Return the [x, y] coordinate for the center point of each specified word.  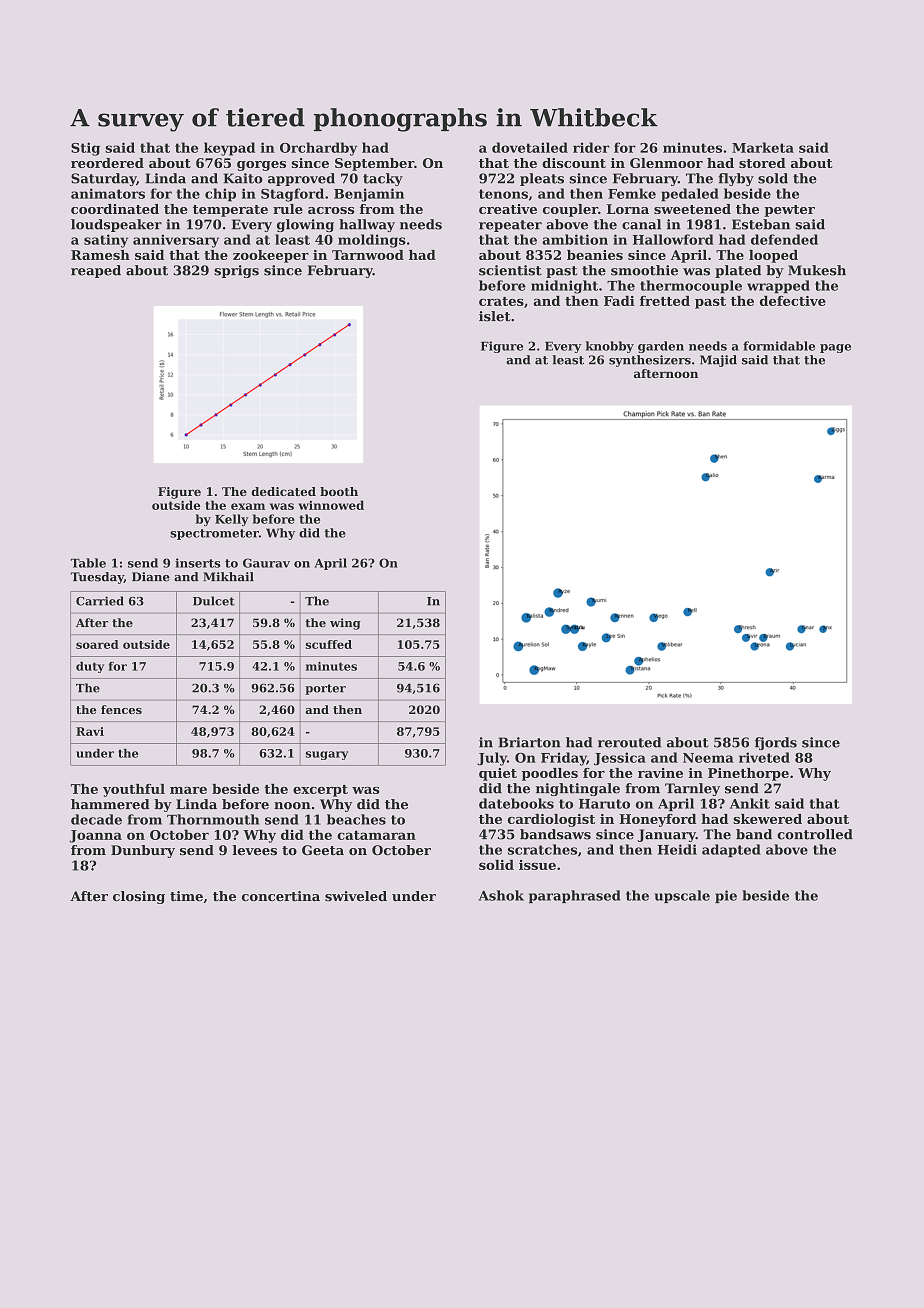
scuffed [329, 644]
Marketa [763, 147]
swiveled [356, 896]
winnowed [331, 505]
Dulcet [214, 601]
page [835, 348]
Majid [718, 361]
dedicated [283, 491]
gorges [261, 166]
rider [591, 147]
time [186, 896]
